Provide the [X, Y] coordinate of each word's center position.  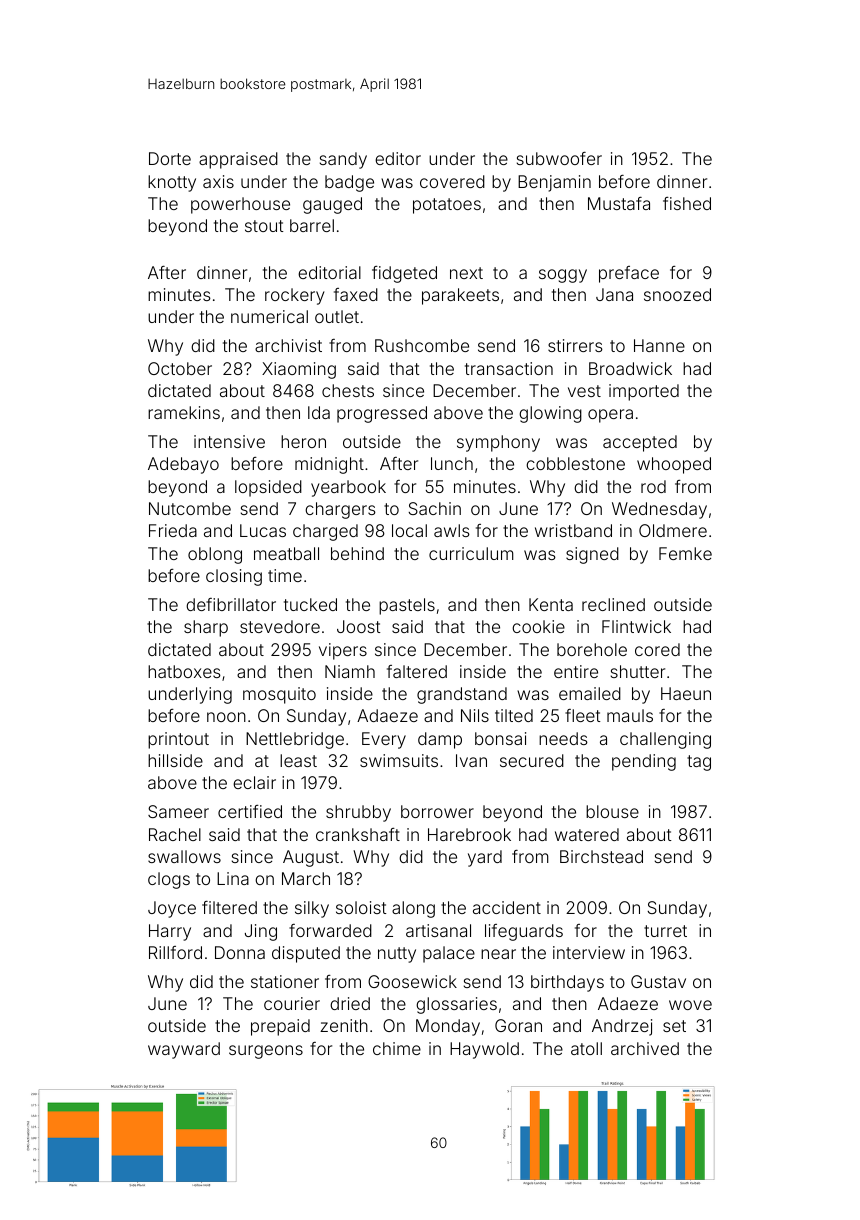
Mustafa [619, 203]
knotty [172, 183]
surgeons [266, 1052]
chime [397, 1048]
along [413, 909]
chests [348, 390]
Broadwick [630, 368]
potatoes [447, 206]
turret [665, 931]
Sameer [178, 811]
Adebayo [183, 465]
